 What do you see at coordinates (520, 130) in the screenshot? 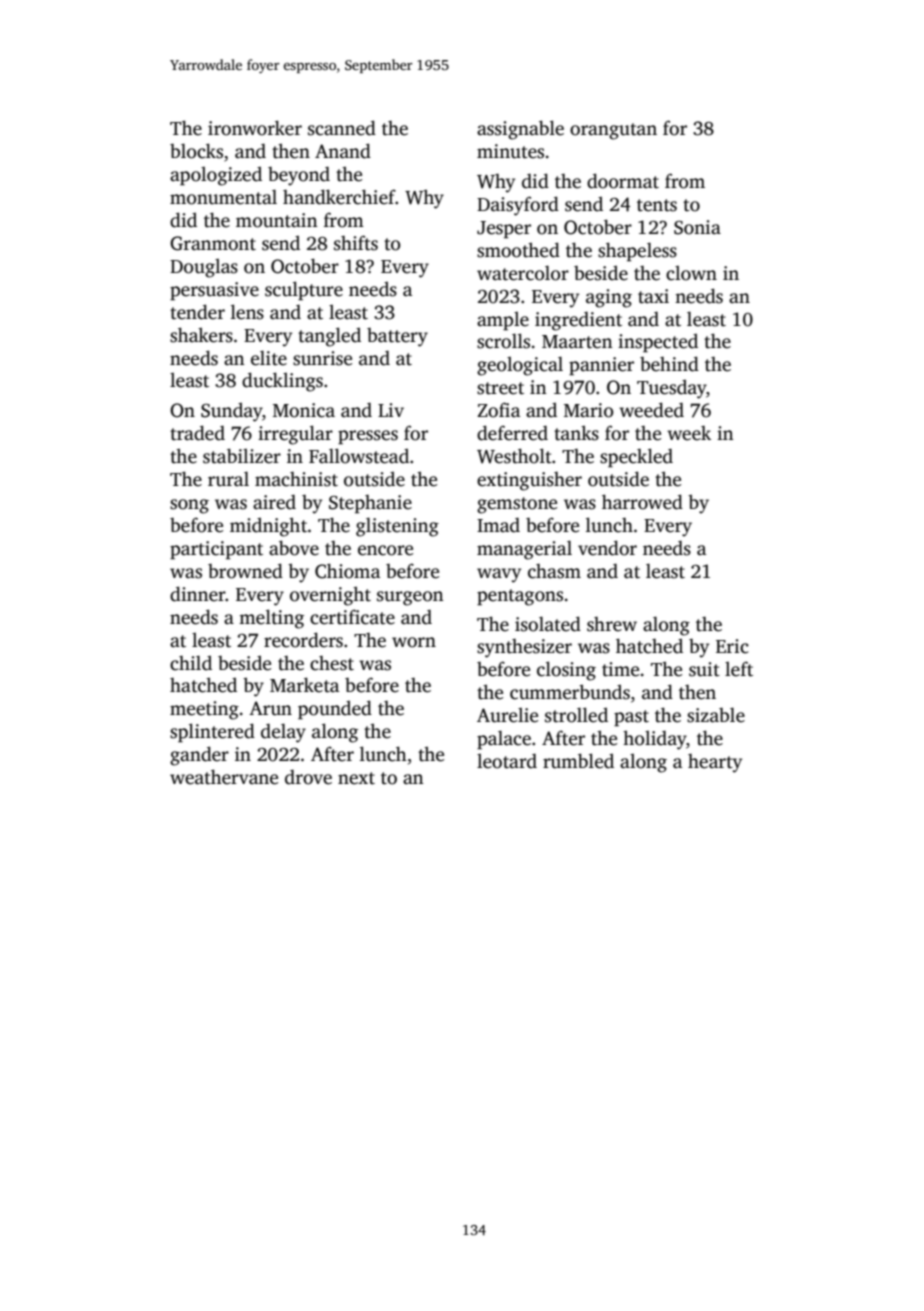
I see `assignable` at bounding box center [520, 130].
